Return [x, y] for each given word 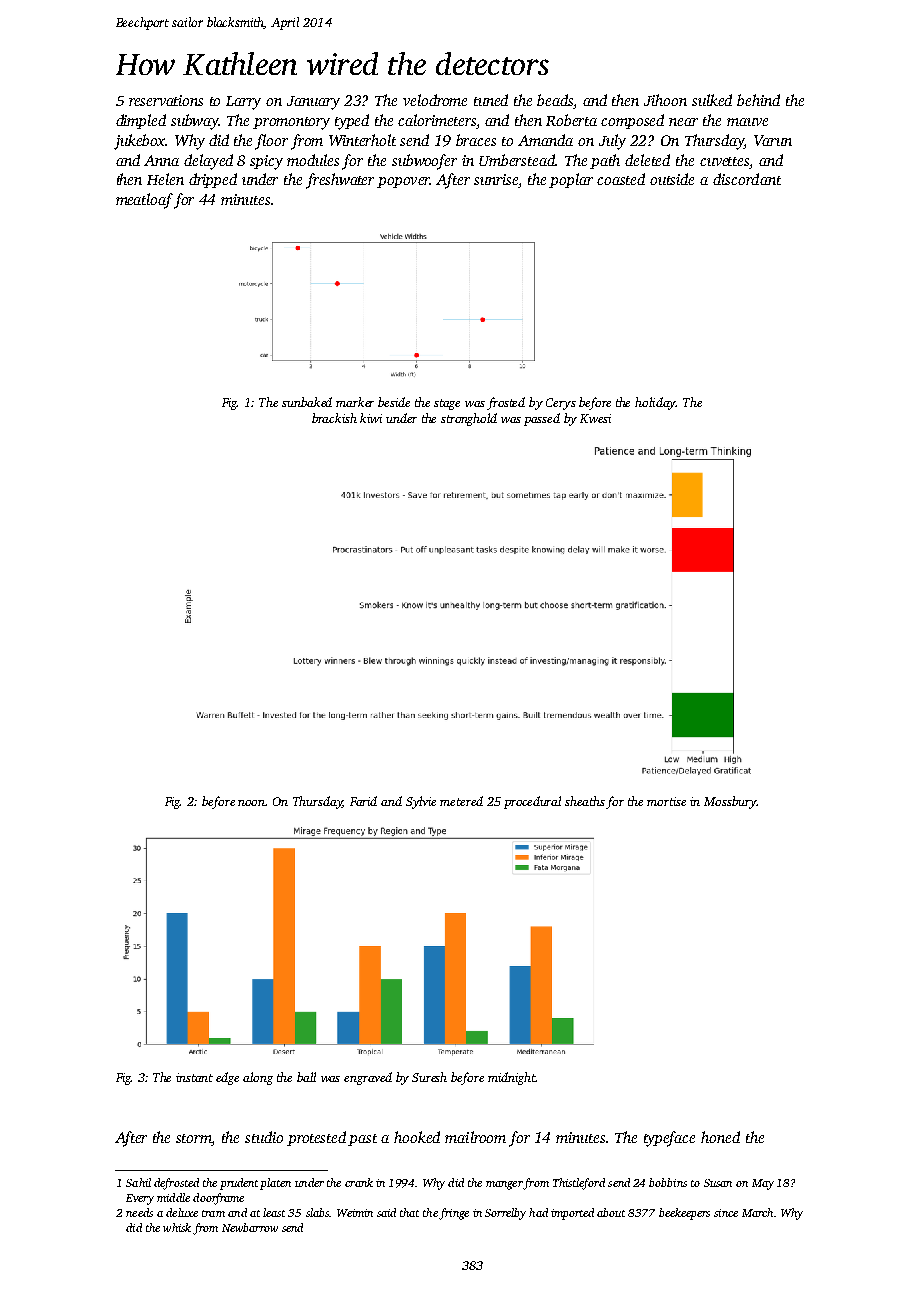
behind [758, 100]
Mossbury [730, 802]
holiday [655, 403]
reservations [166, 100]
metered [461, 801]
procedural [532, 802]
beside [394, 402]
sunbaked [307, 402]
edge [227, 1078]
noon [252, 803]
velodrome [435, 100]
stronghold [469, 419]
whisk [177, 1227]
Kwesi [595, 418]
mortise [666, 801]
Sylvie [421, 802]
